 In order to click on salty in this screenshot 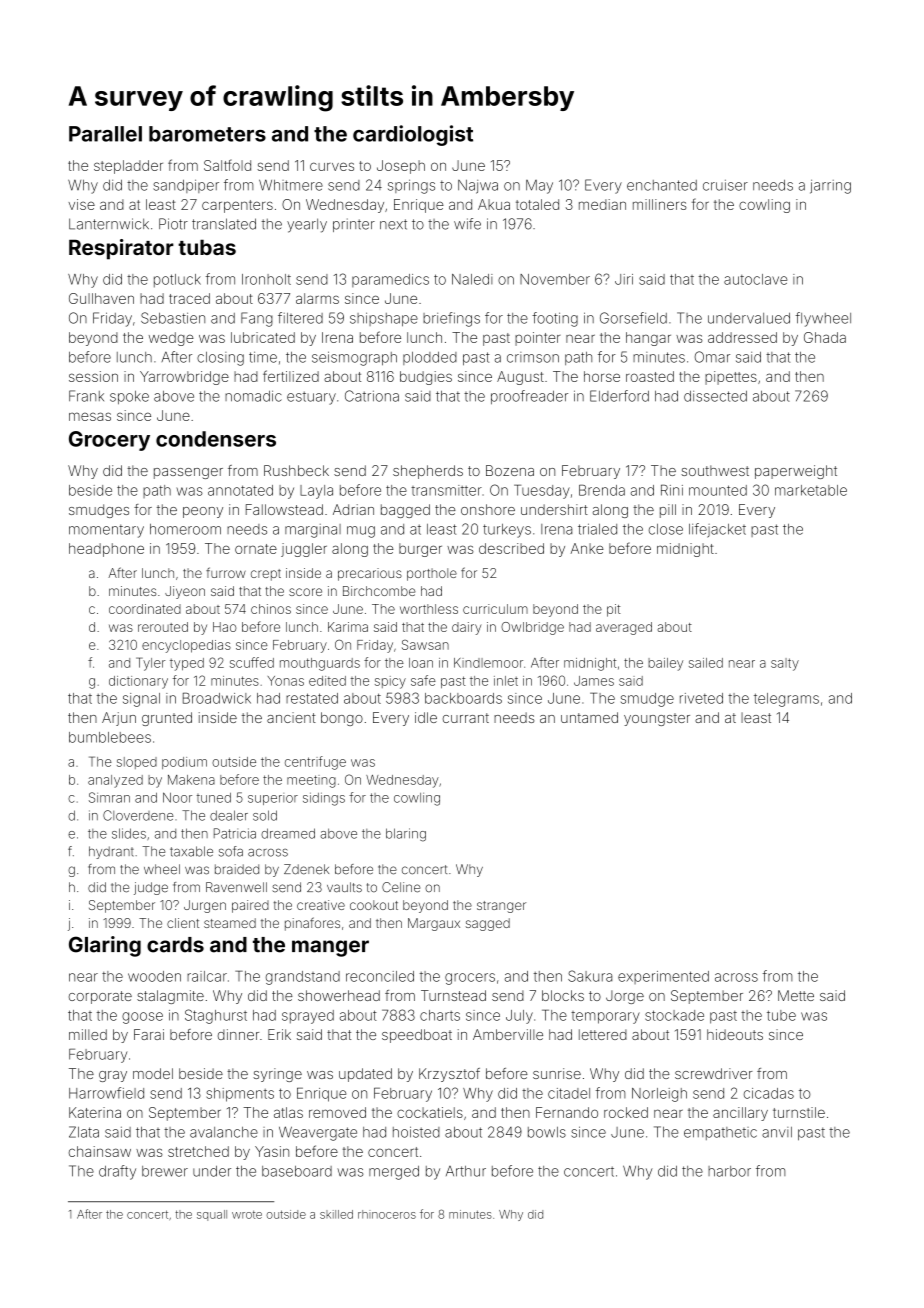, I will do `click(785, 664)`.
